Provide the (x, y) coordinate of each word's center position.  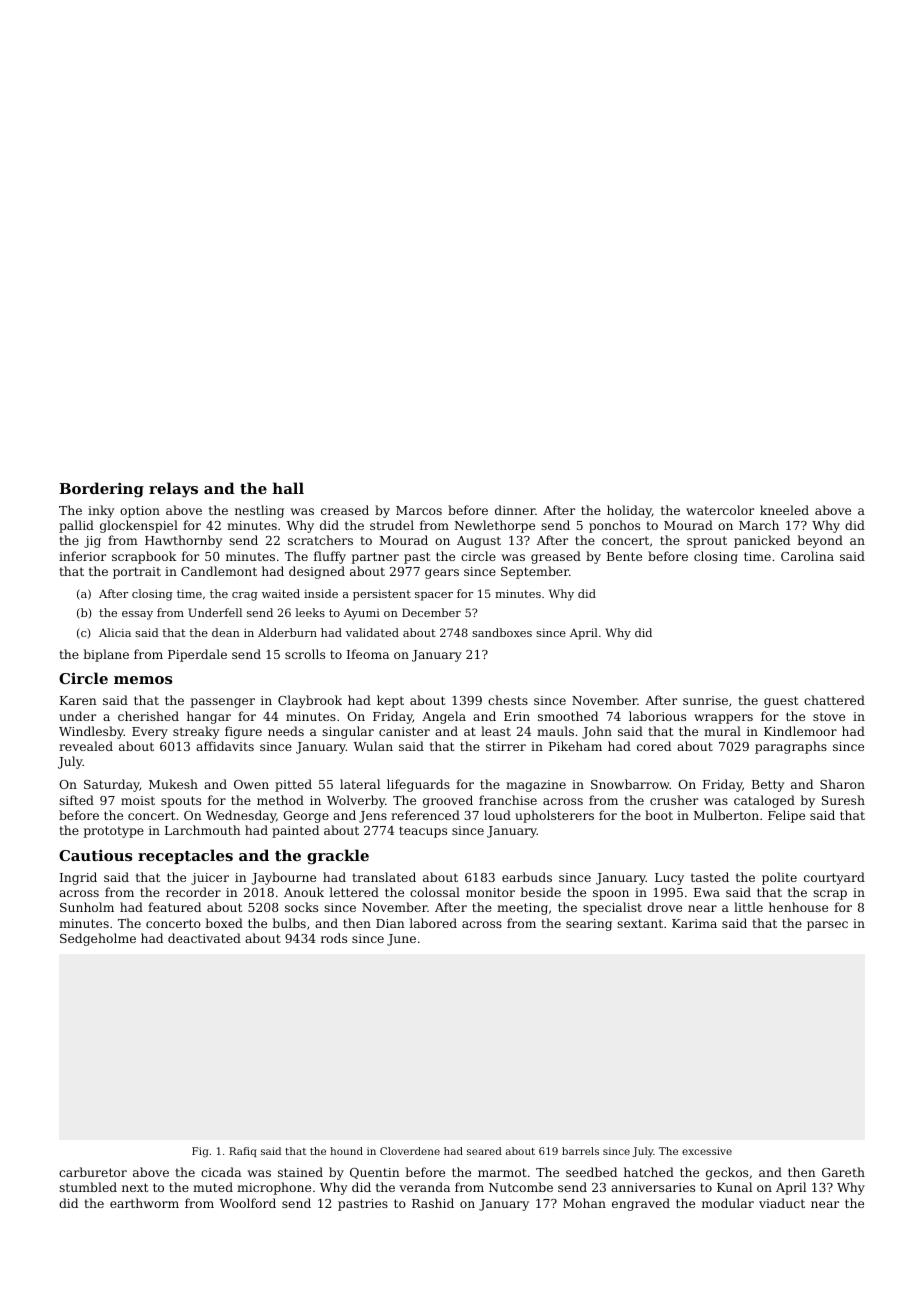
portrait (137, 573)
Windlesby (91, 732)
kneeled (784, 510)
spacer (434, 596)
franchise (508, 800)
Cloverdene (410, 1151)
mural (722, 731)
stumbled (88, 1187)
